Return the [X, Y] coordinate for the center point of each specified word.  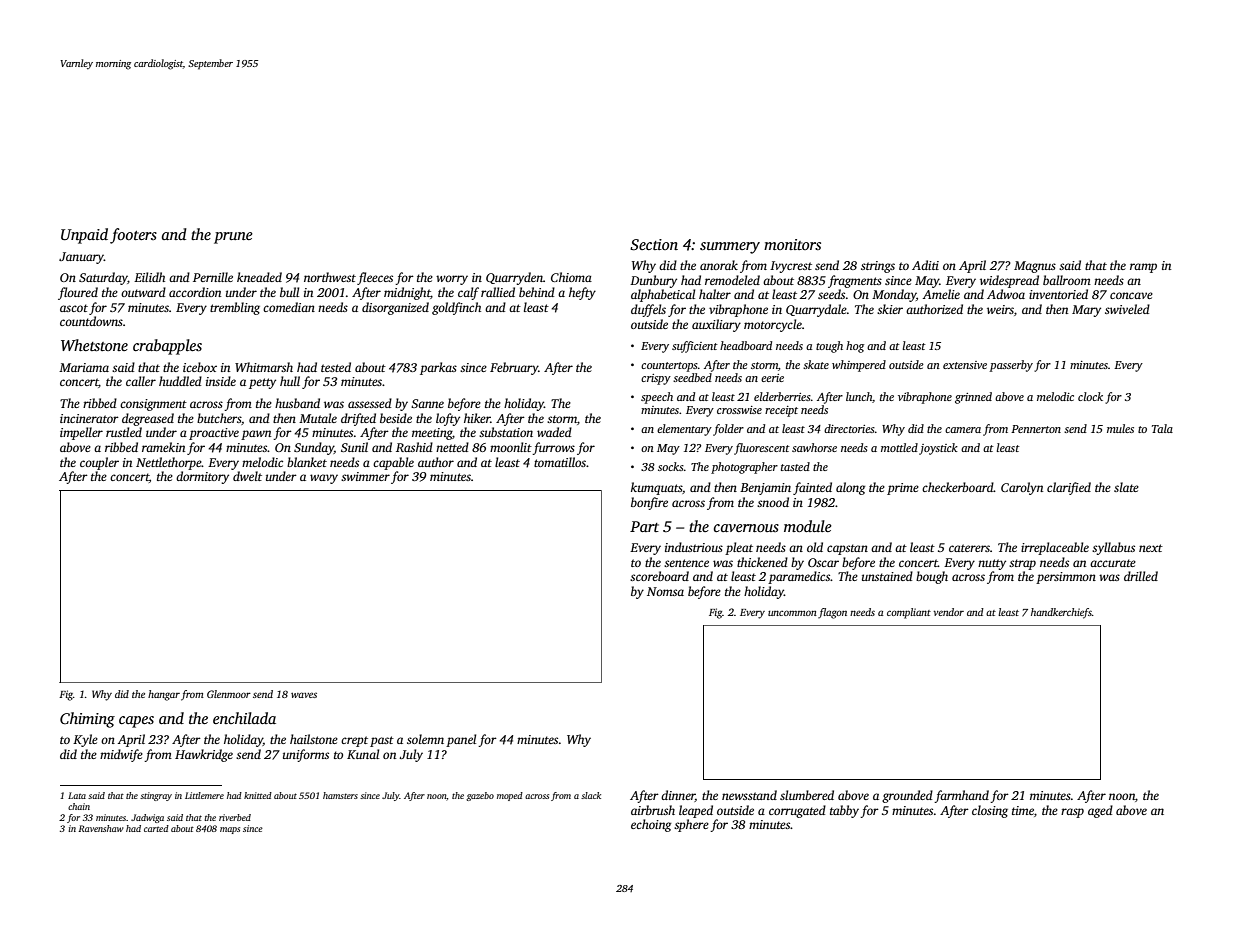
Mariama [84, 367]
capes [136, 722]
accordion [195, 292]
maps [230, 830]
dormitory [202, 477]
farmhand [961, 796]
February [514, 368]
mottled [899, 447]
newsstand [749, 795]
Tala [1162, 428]
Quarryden [514, 278]
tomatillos [560, 462]
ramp [1143, 268]
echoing [651, 825]
